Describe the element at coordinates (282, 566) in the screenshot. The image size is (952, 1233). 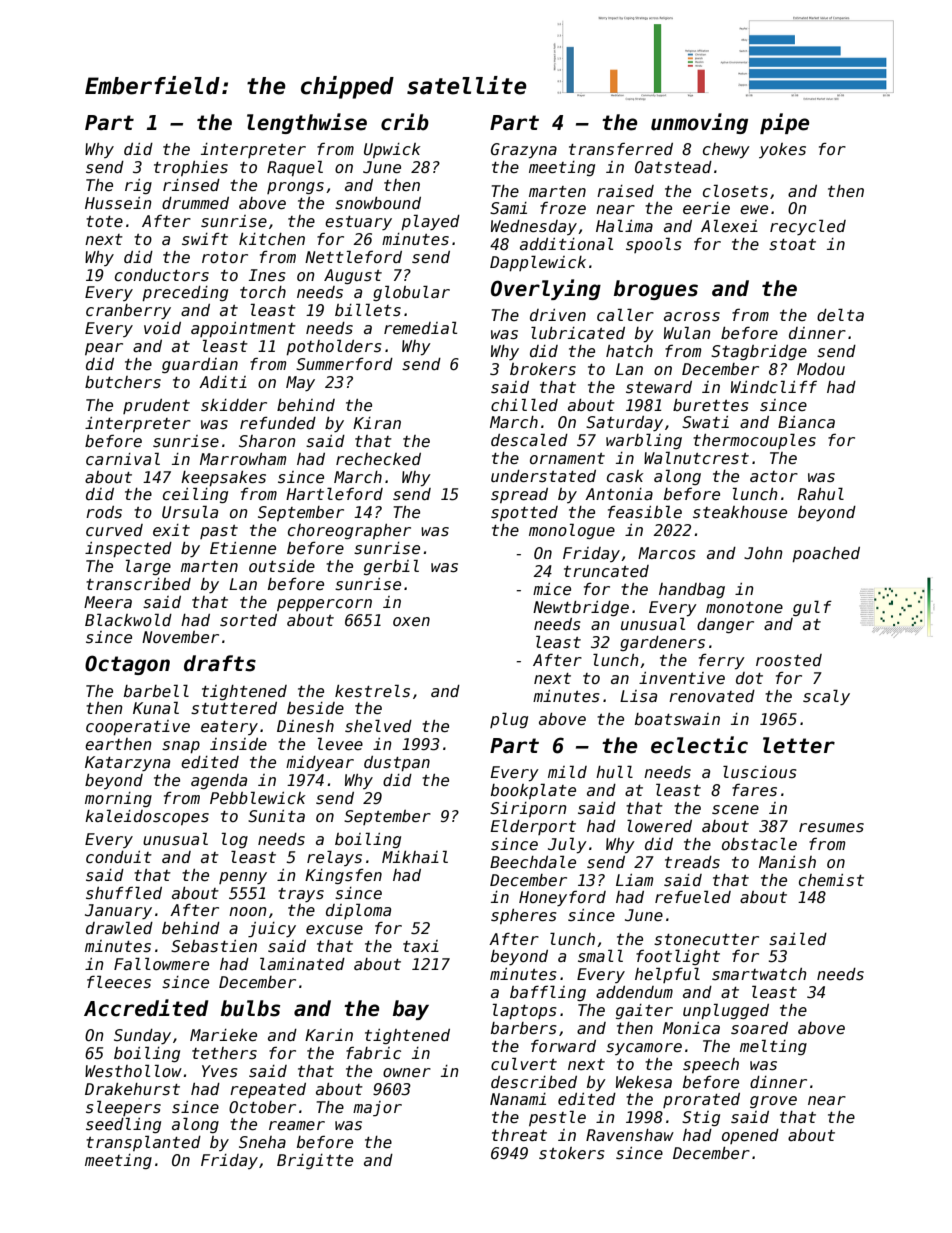
I see `outside` at that location.
